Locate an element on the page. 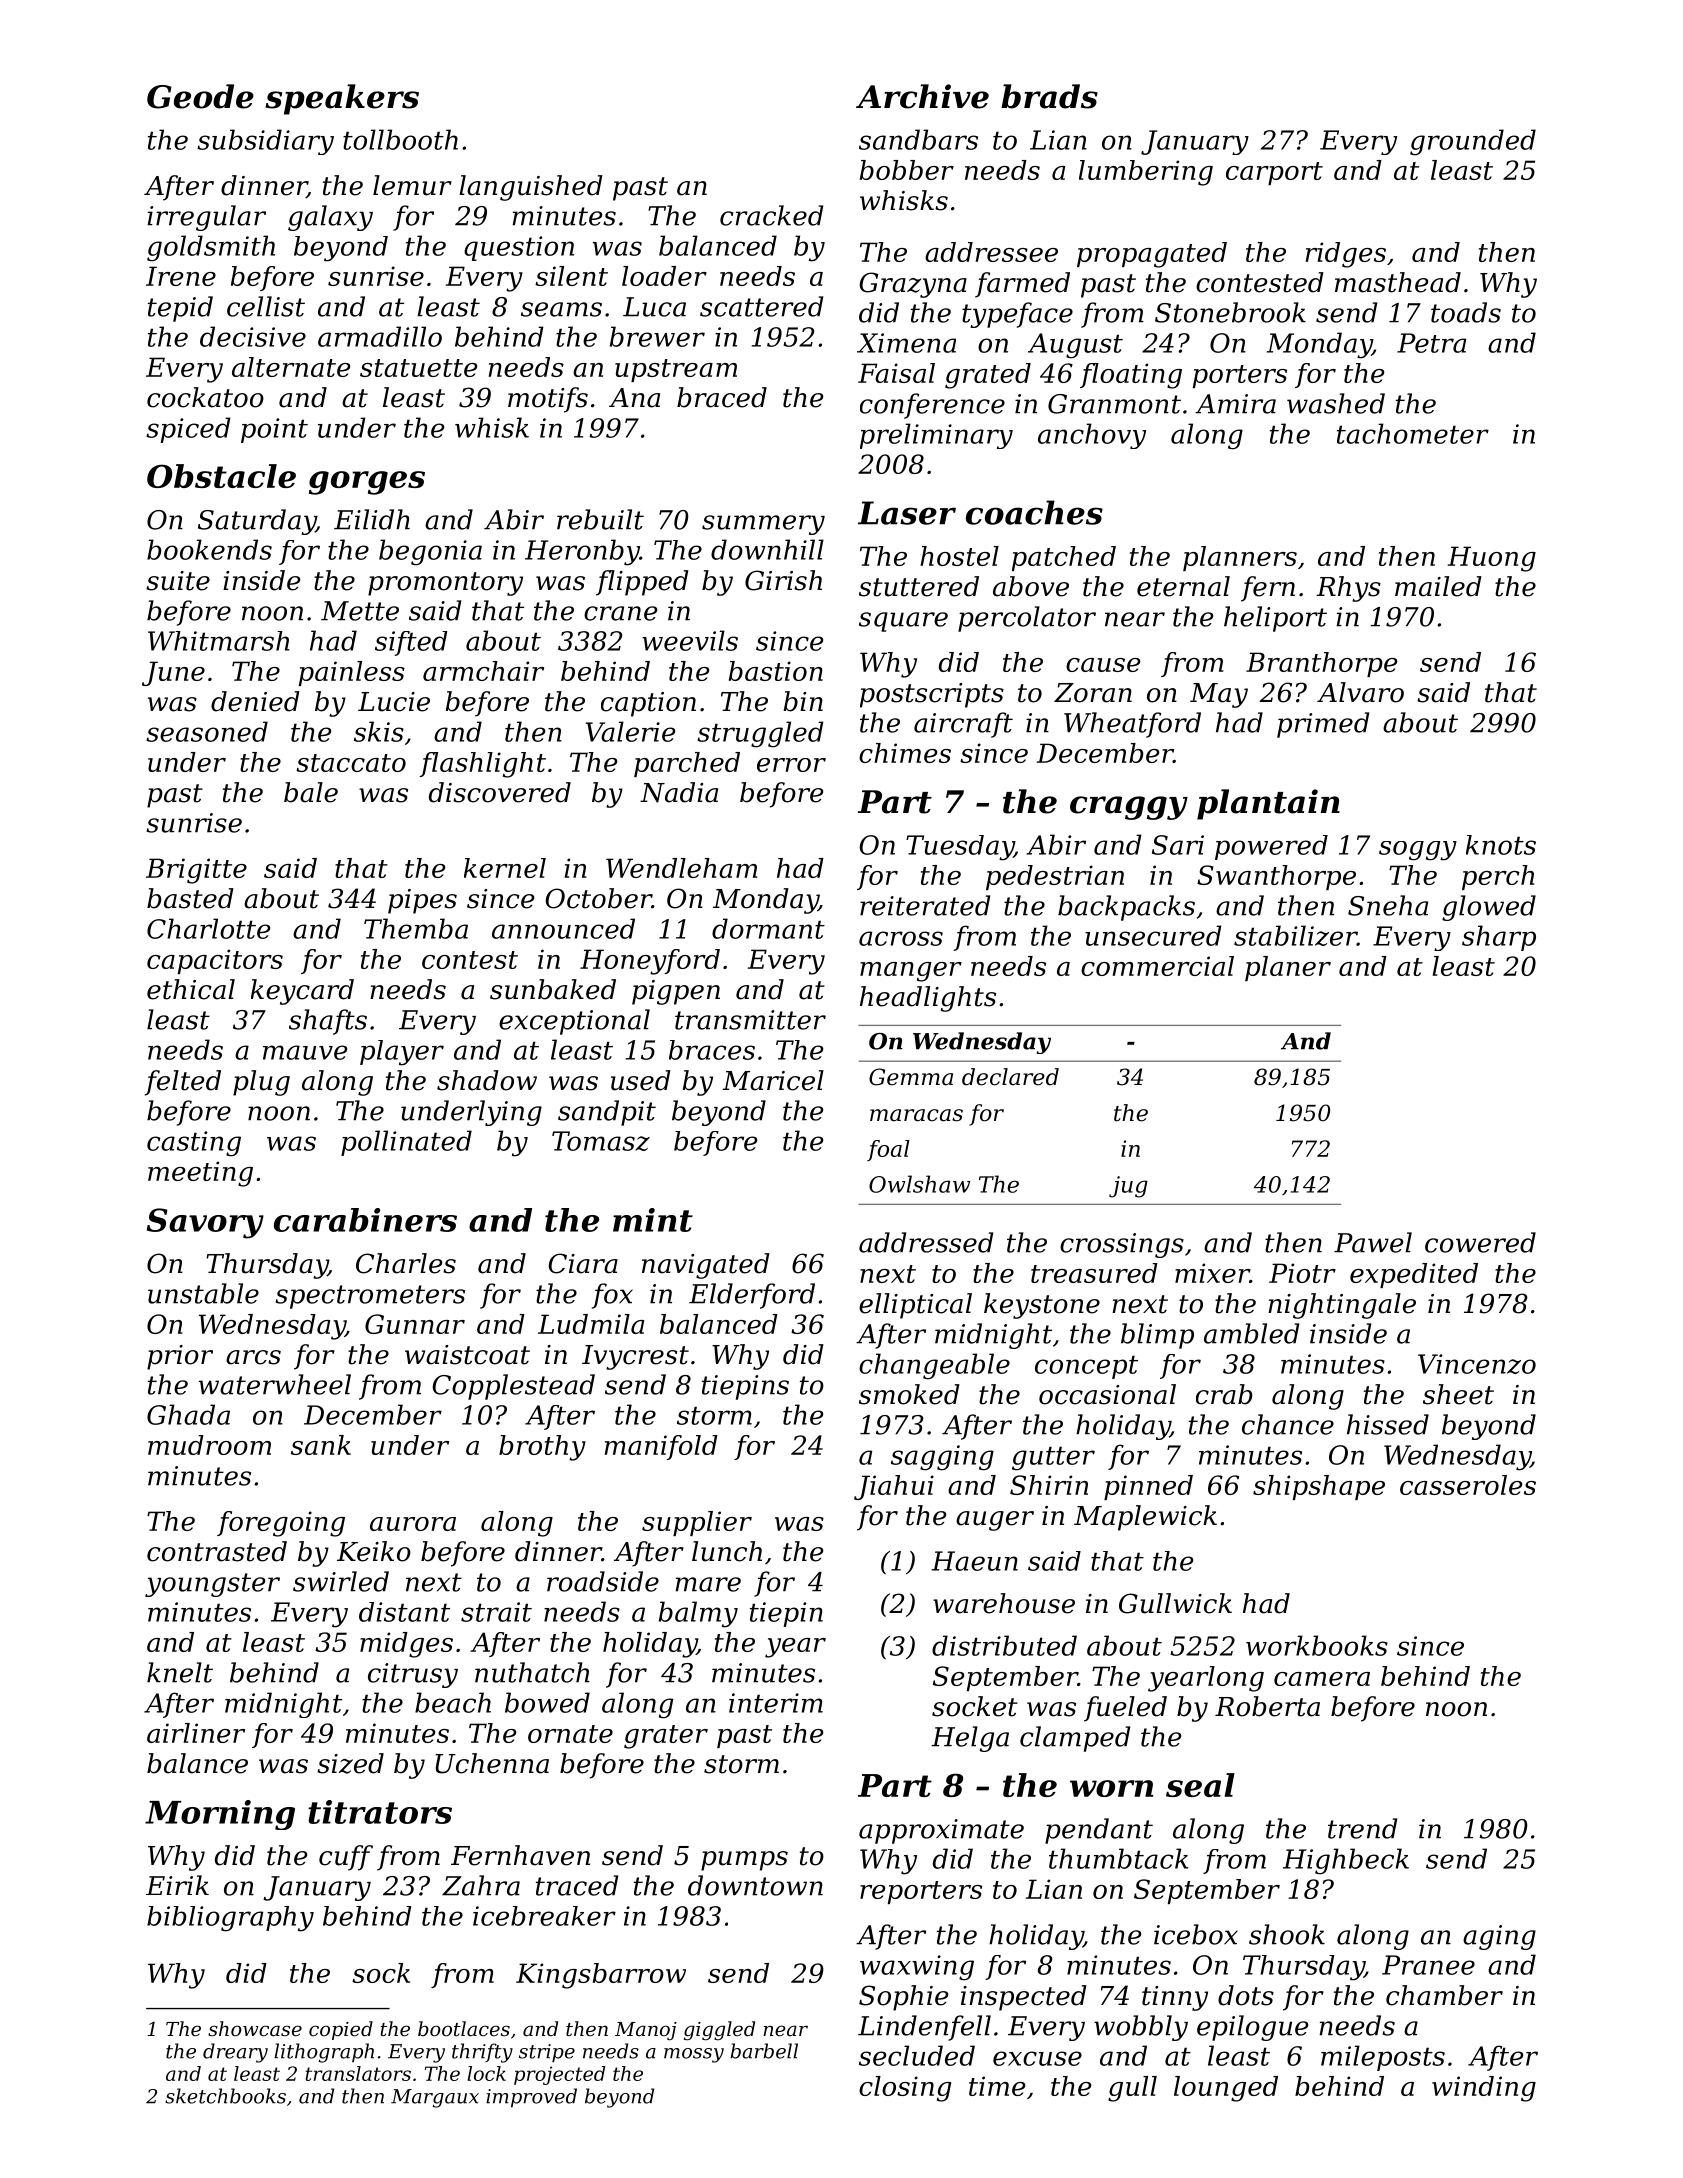 This document has height=2178, width=1683. grater is located at coordinates (666, 1737).
